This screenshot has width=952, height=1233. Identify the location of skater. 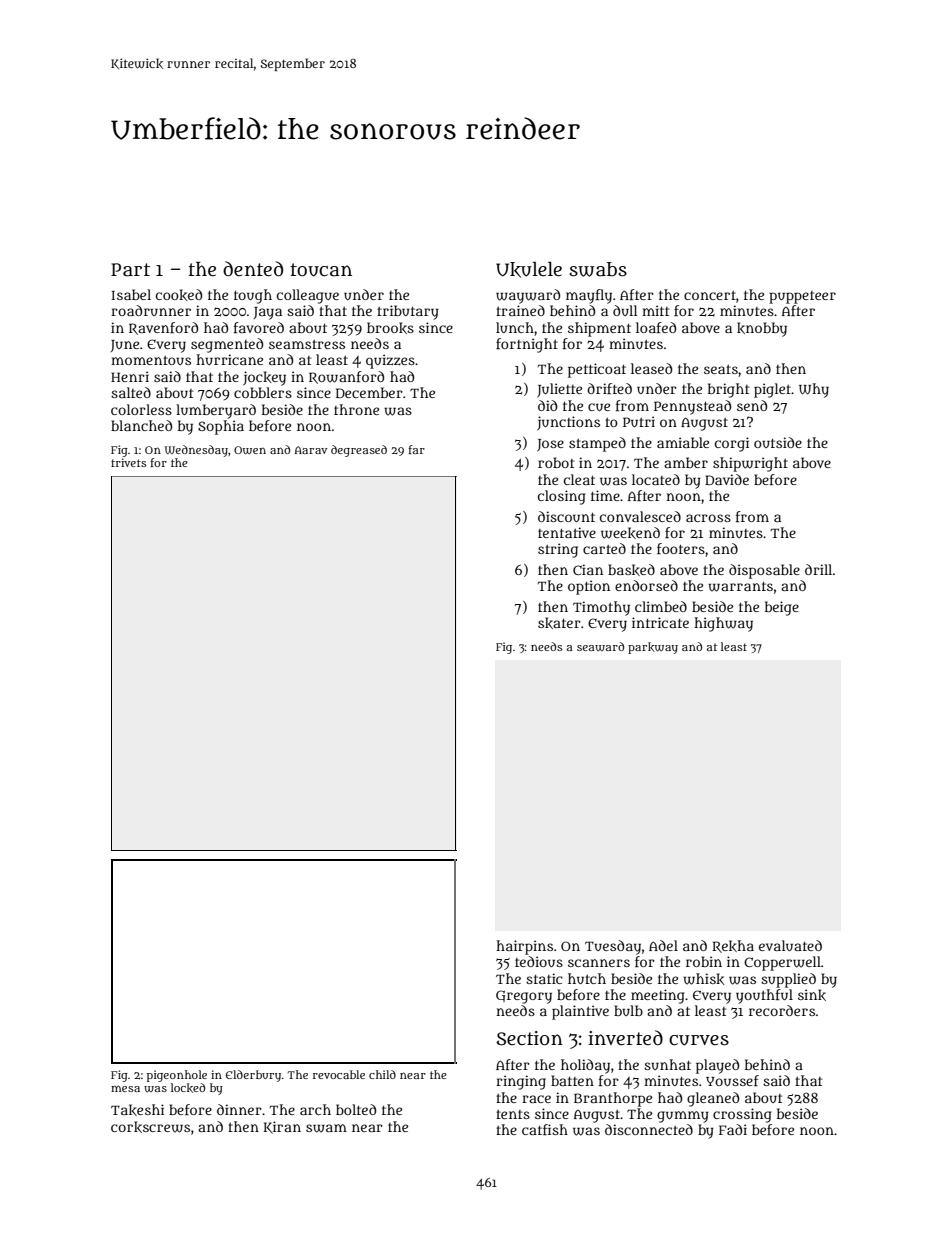
(559, 623).
